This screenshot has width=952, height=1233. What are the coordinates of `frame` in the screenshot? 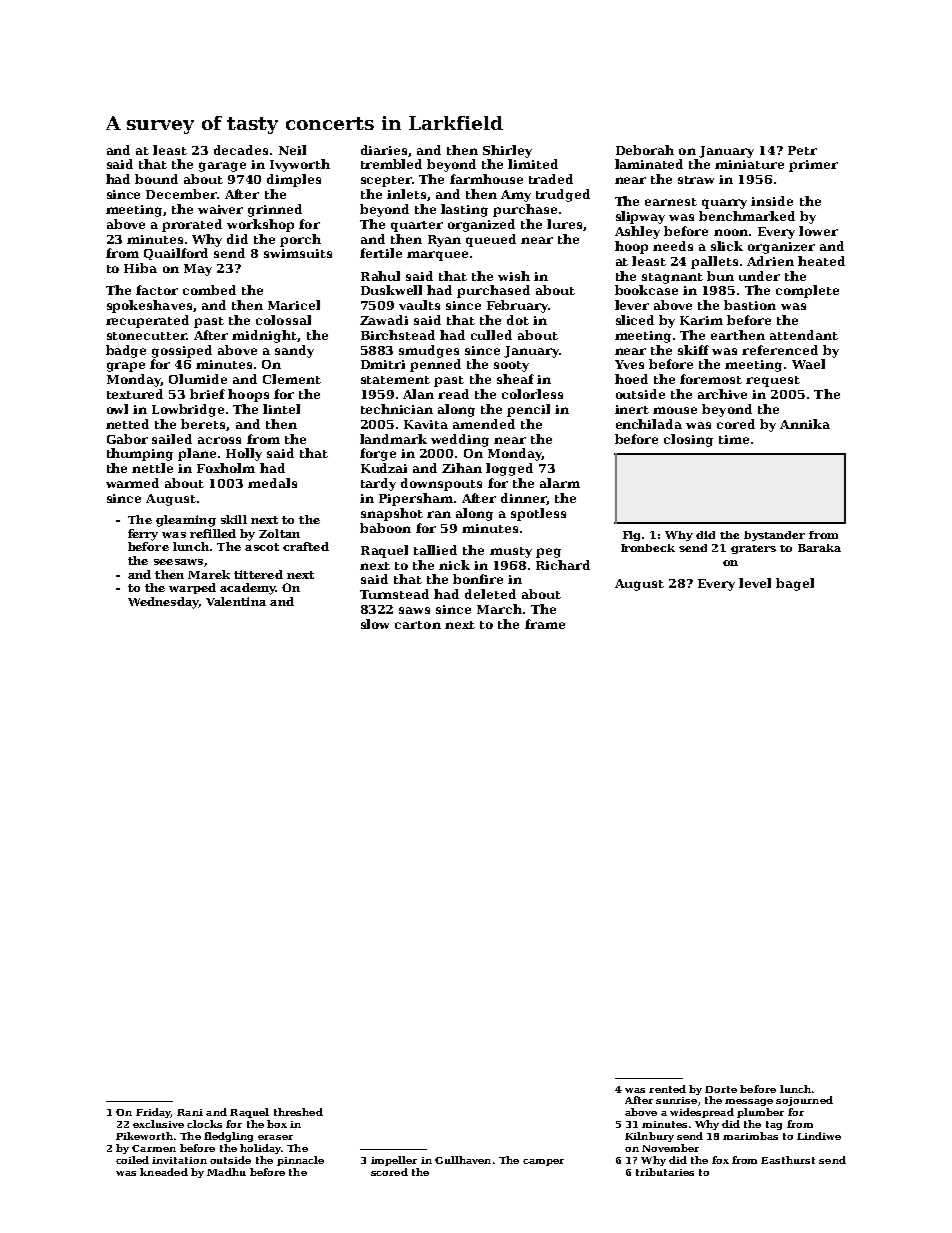 It's located at (545, 624).
